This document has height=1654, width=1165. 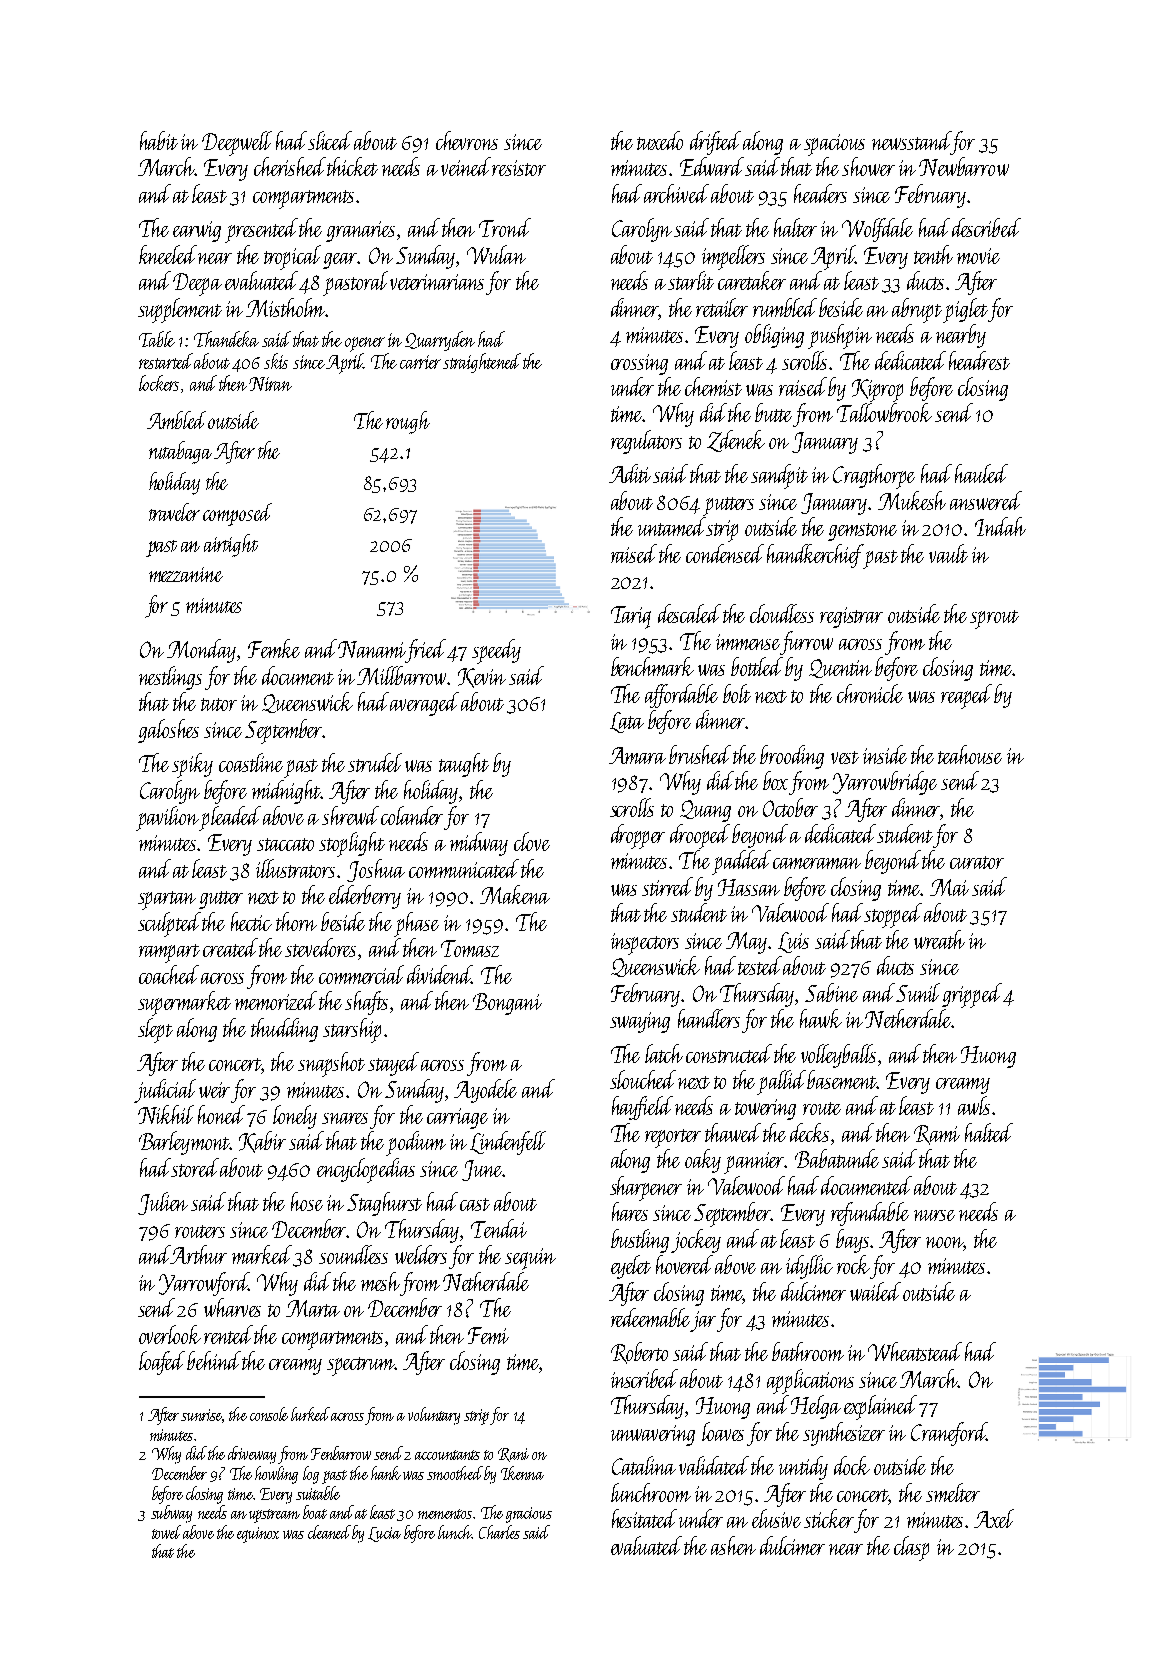 What do you see at coordinates (186, 574) in the document?
I see `mezzanine` at bounding box center [186, 574].
